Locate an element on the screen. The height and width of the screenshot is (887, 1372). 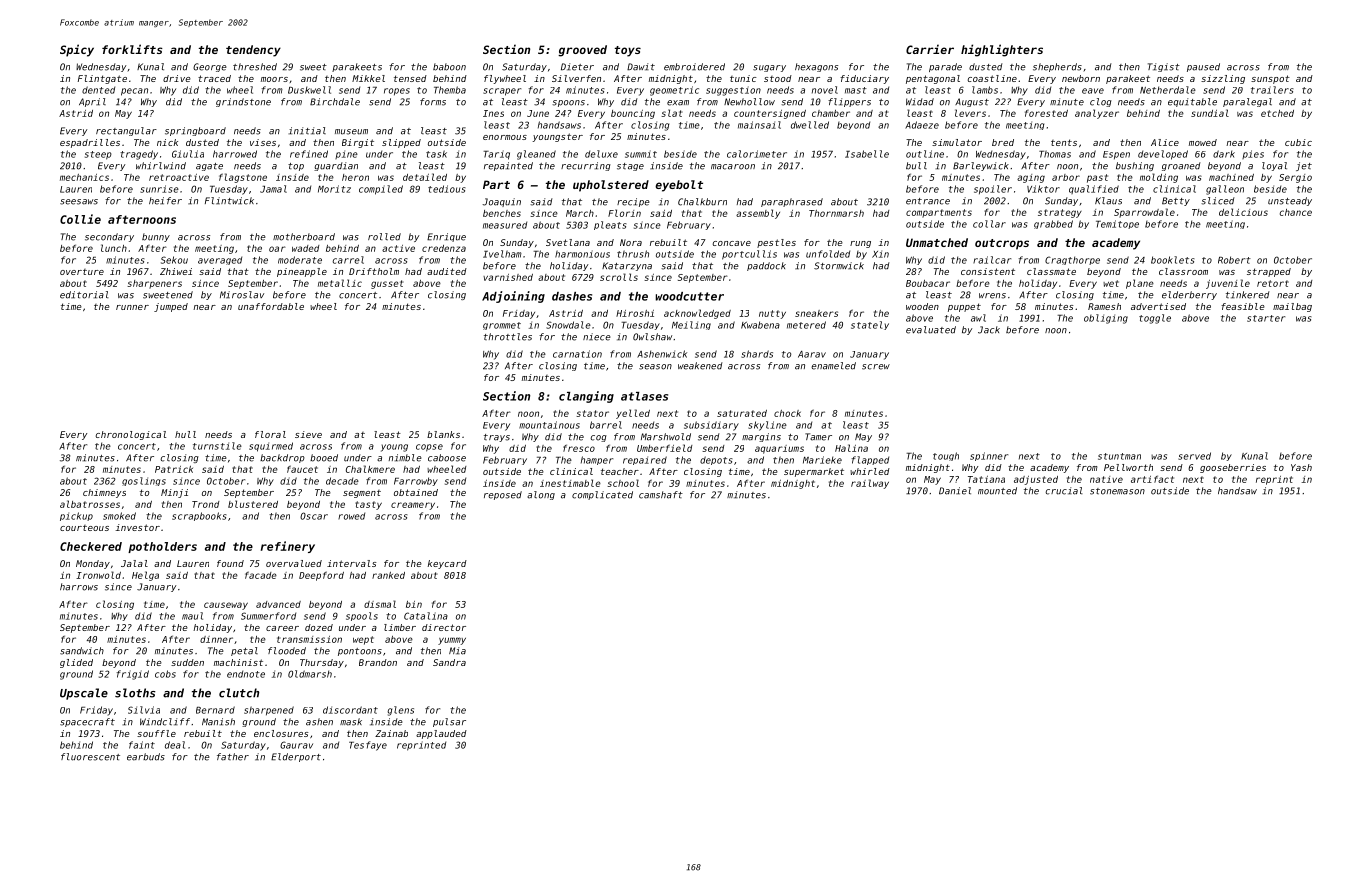
Elderport is located at coordinates (296, 757).
